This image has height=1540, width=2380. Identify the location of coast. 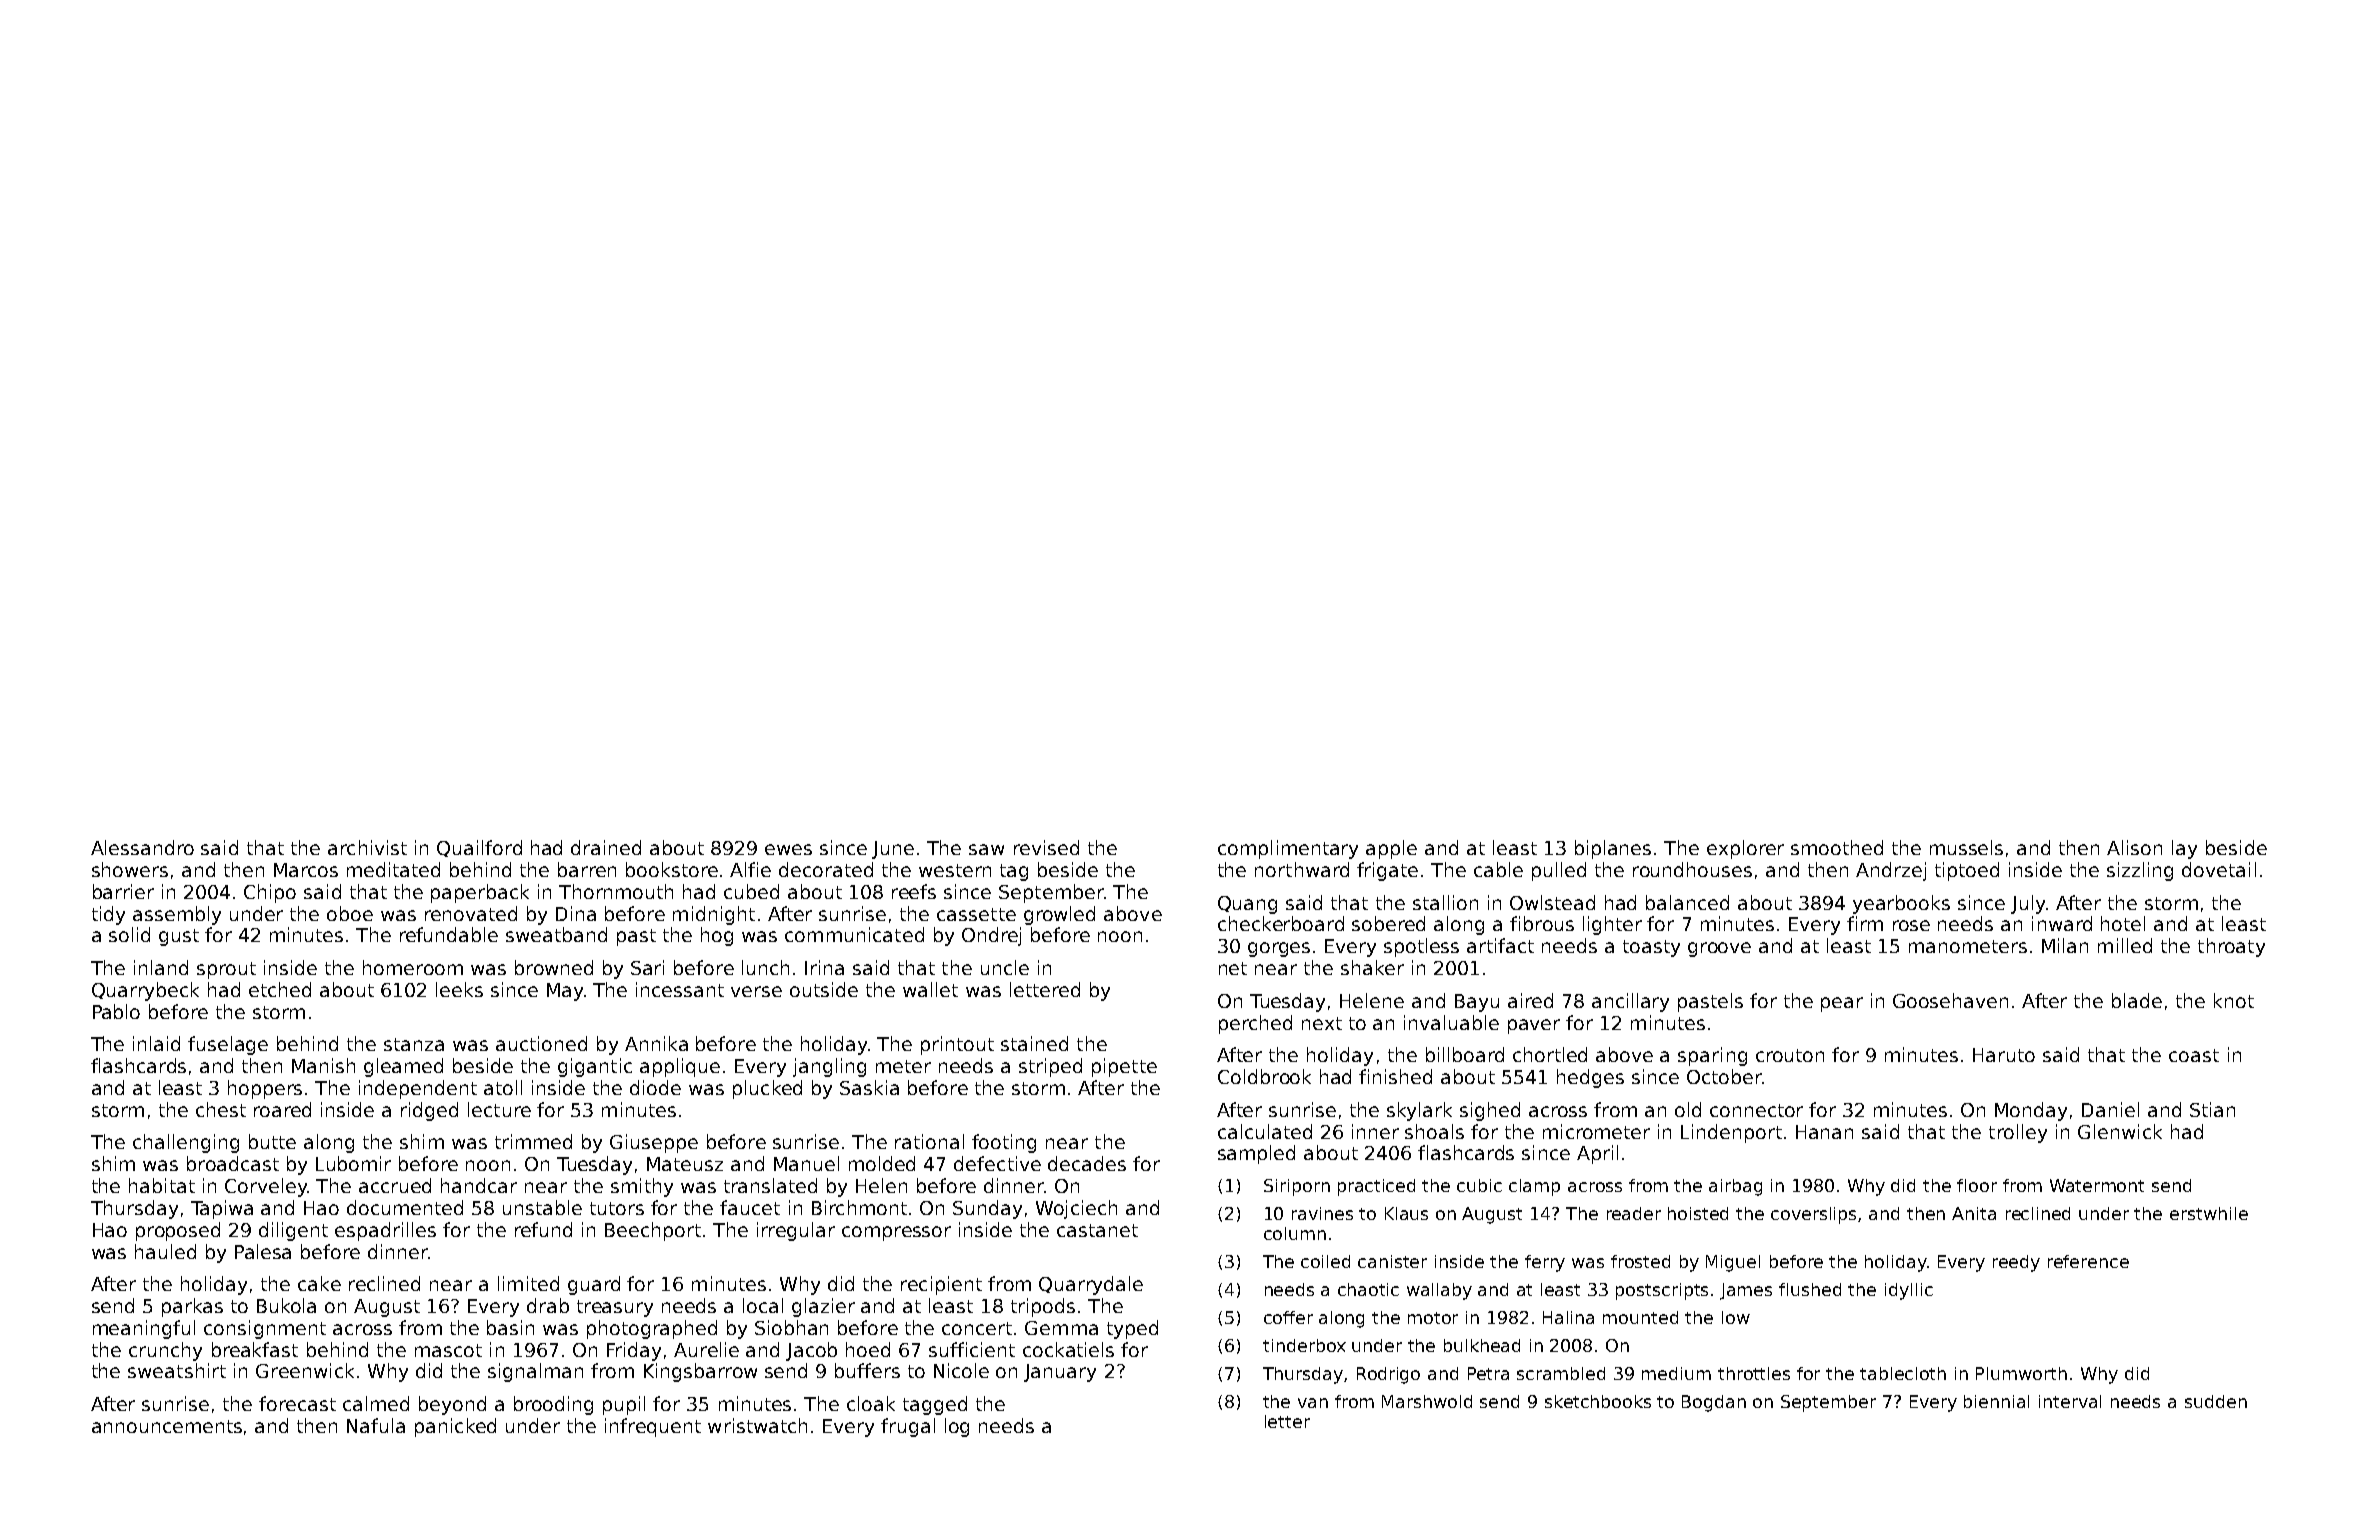
(2194, 1055).
